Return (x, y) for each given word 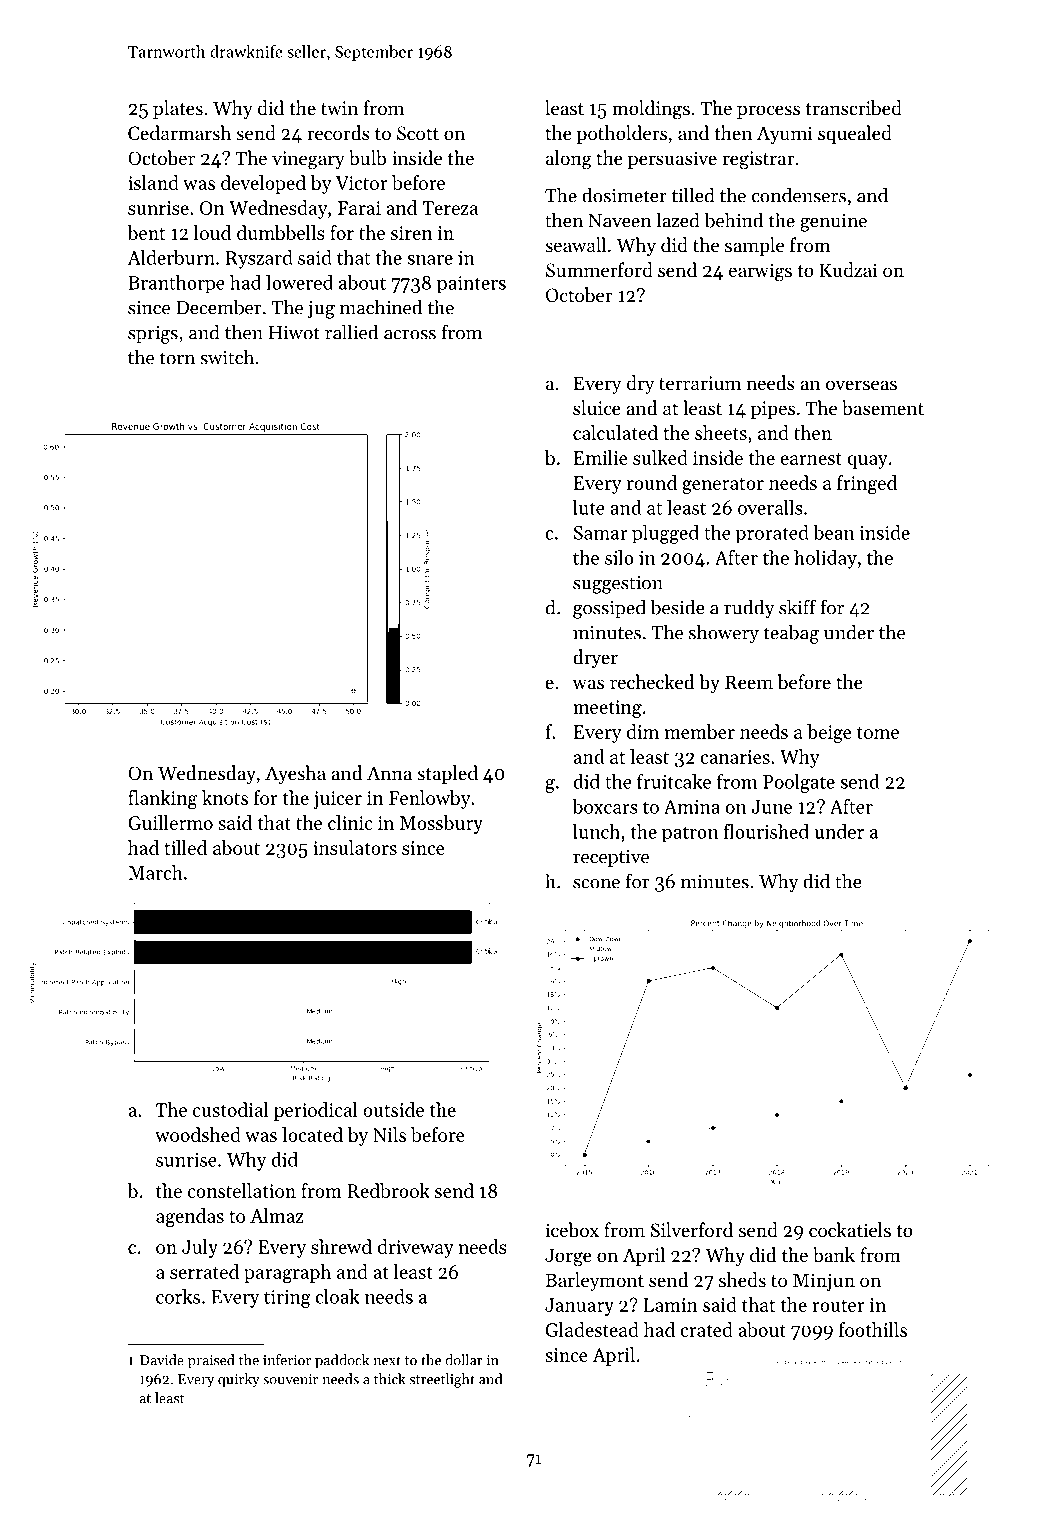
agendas (190, 1217)
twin (339, 108)
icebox (572, 1229)
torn (177, 358)
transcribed (854, 108)
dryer (595, 658)
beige (829, 733)
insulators (355, 847)
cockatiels (850, 1229)
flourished (766, 831)
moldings (651, 110)
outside (393, 1109)
